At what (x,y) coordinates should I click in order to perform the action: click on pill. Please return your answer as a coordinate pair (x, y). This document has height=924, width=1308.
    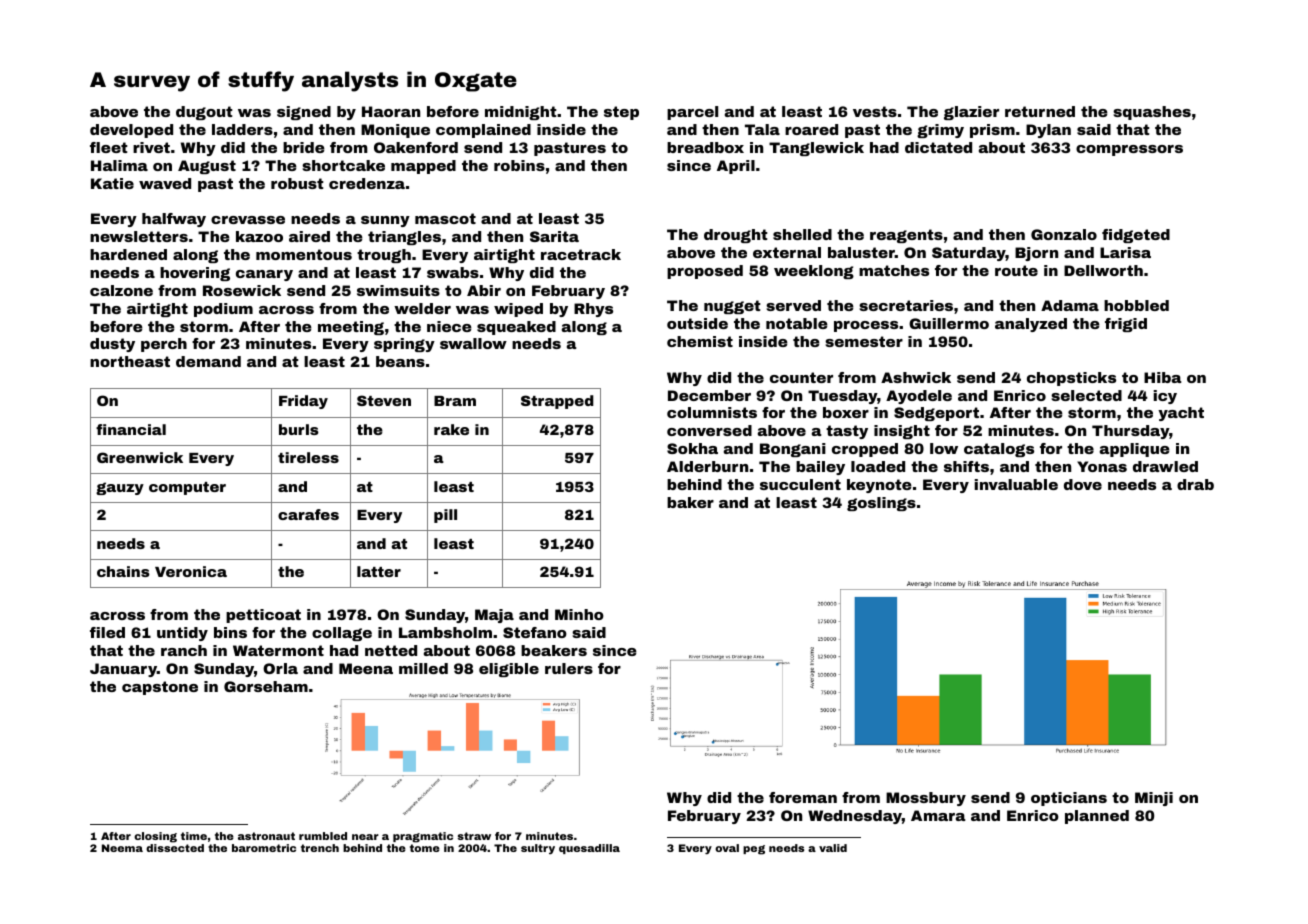
    Looking at the image, I should click on (445, 516).
